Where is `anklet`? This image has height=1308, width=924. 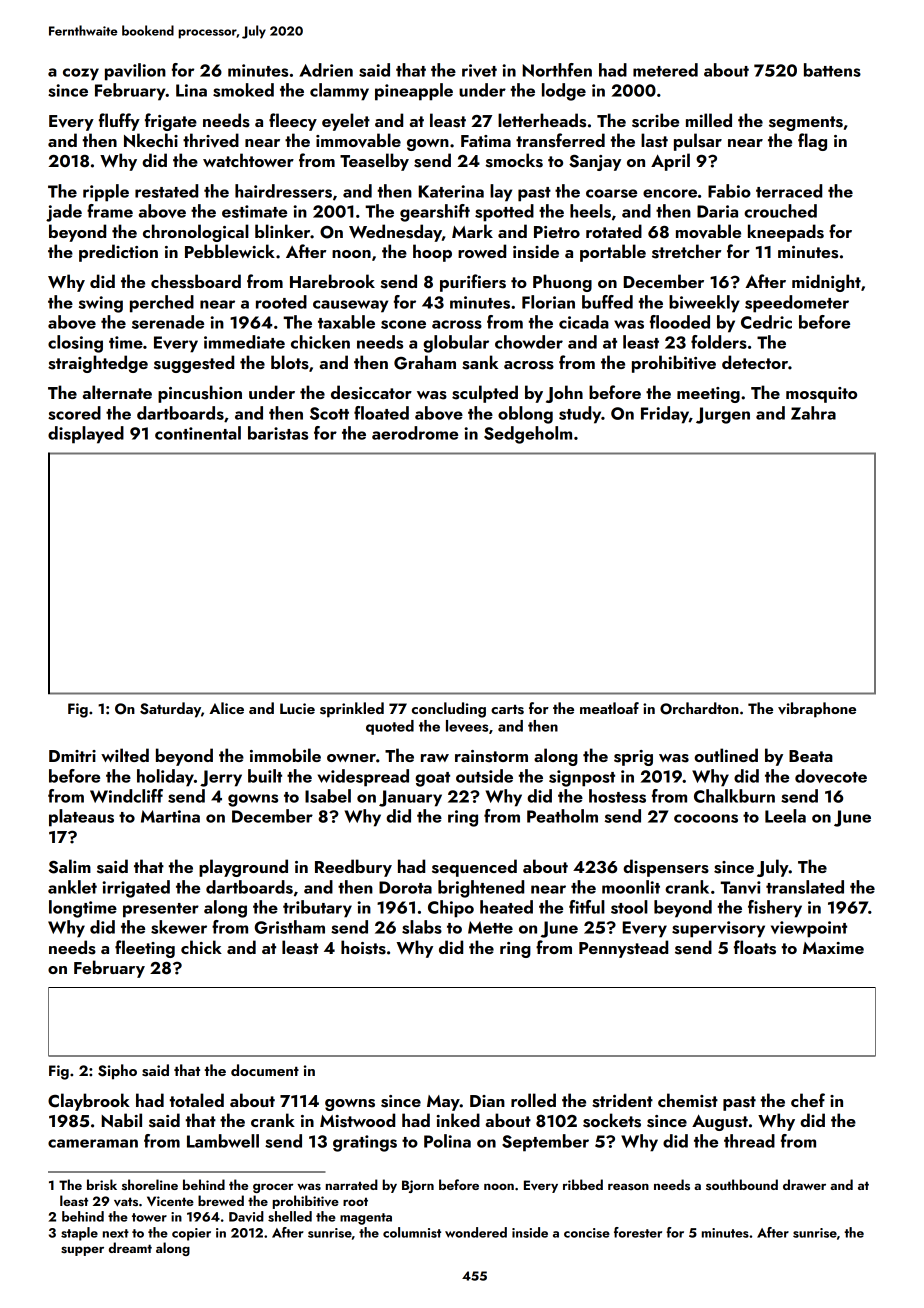
anklet is located at coordinates (72, 887).
